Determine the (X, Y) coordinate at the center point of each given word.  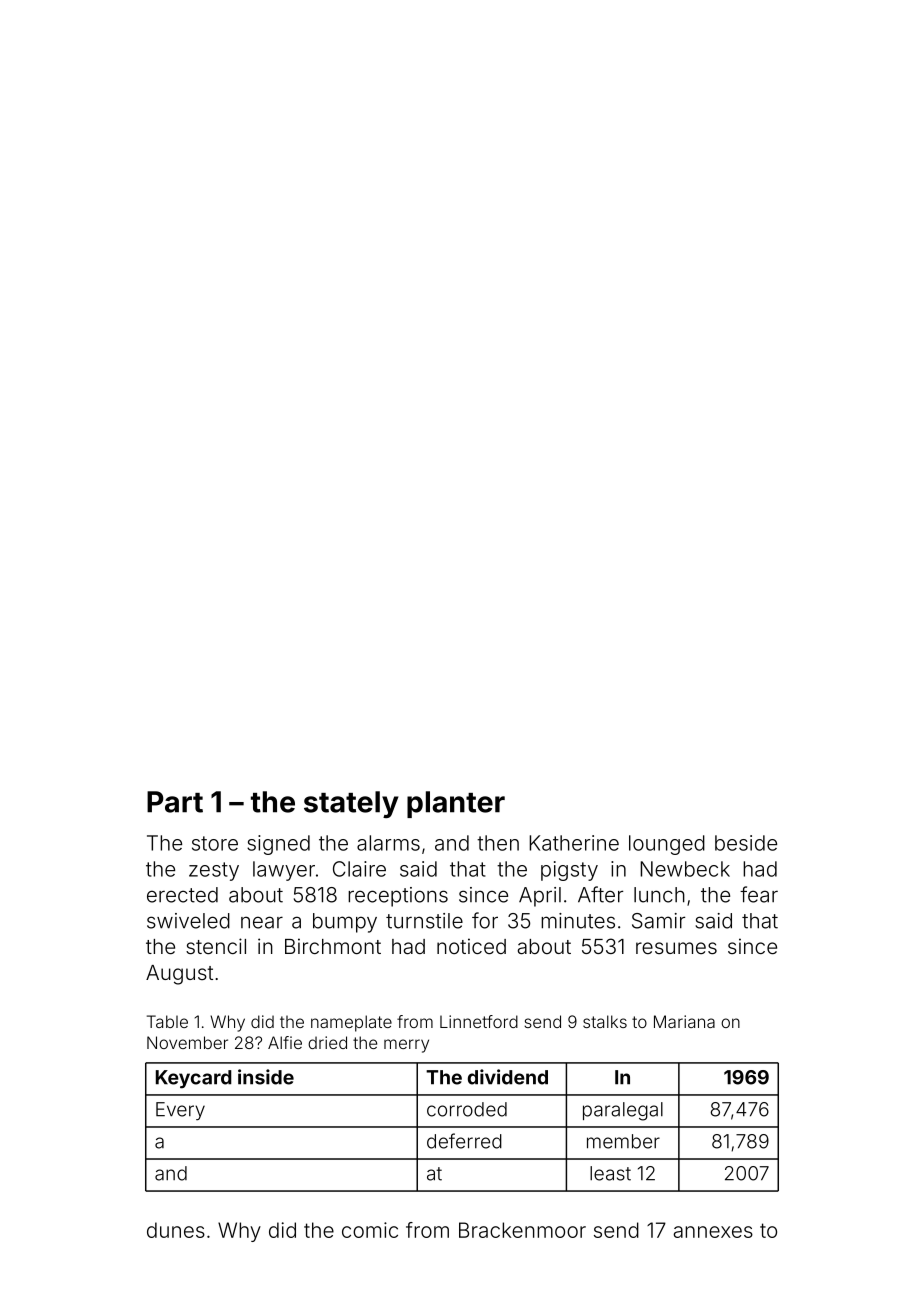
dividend (508, 1077)
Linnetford (479, 1021)
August (179, 975)
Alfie (285, 1042)
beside (746, 843)
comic (370, 1230)
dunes (176, 1230)
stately (351, 804)
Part (175, 802)
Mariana (684, 1021)
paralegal (623, 1111)
